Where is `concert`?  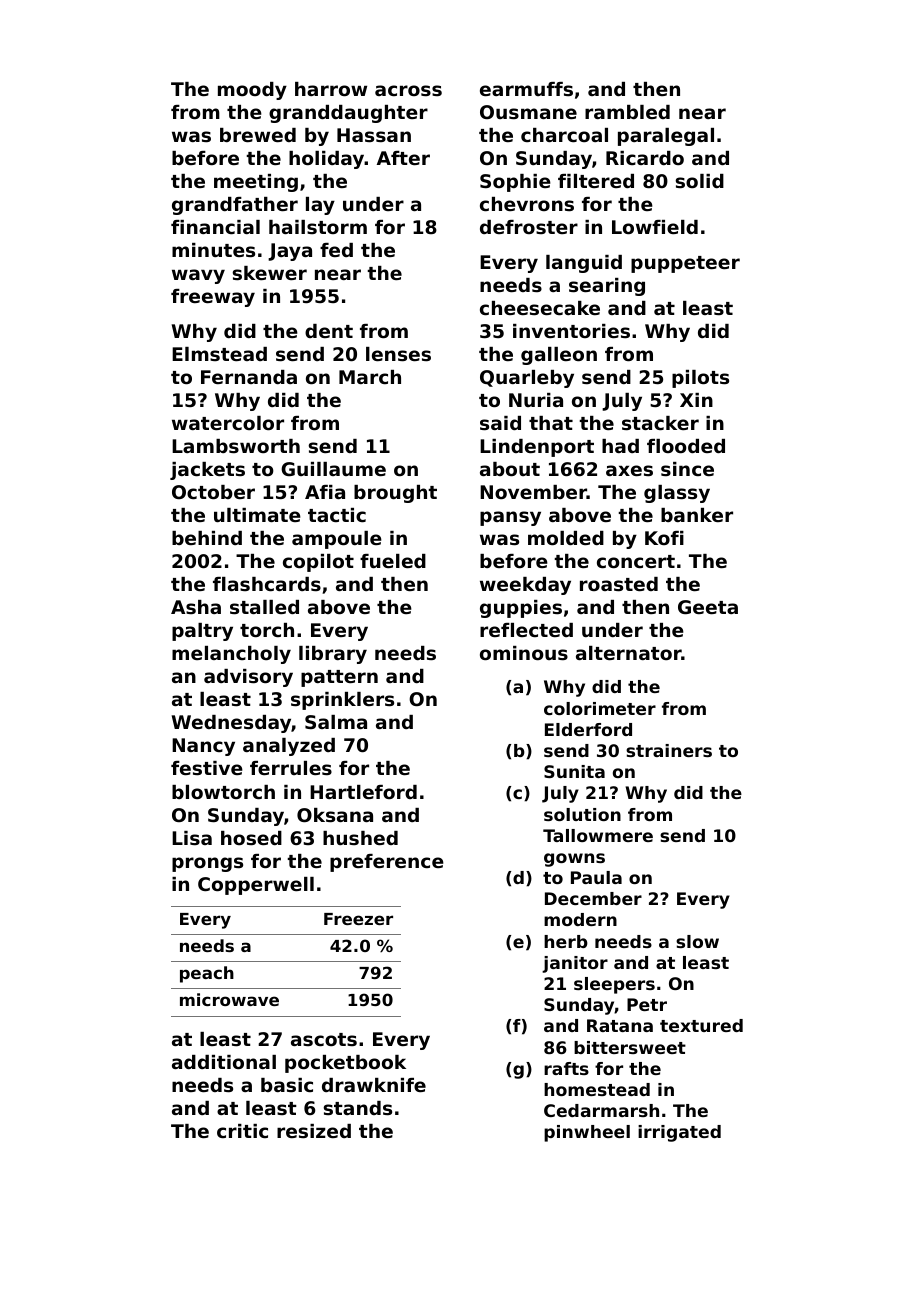
concert is located at coordinates (636, 561).
